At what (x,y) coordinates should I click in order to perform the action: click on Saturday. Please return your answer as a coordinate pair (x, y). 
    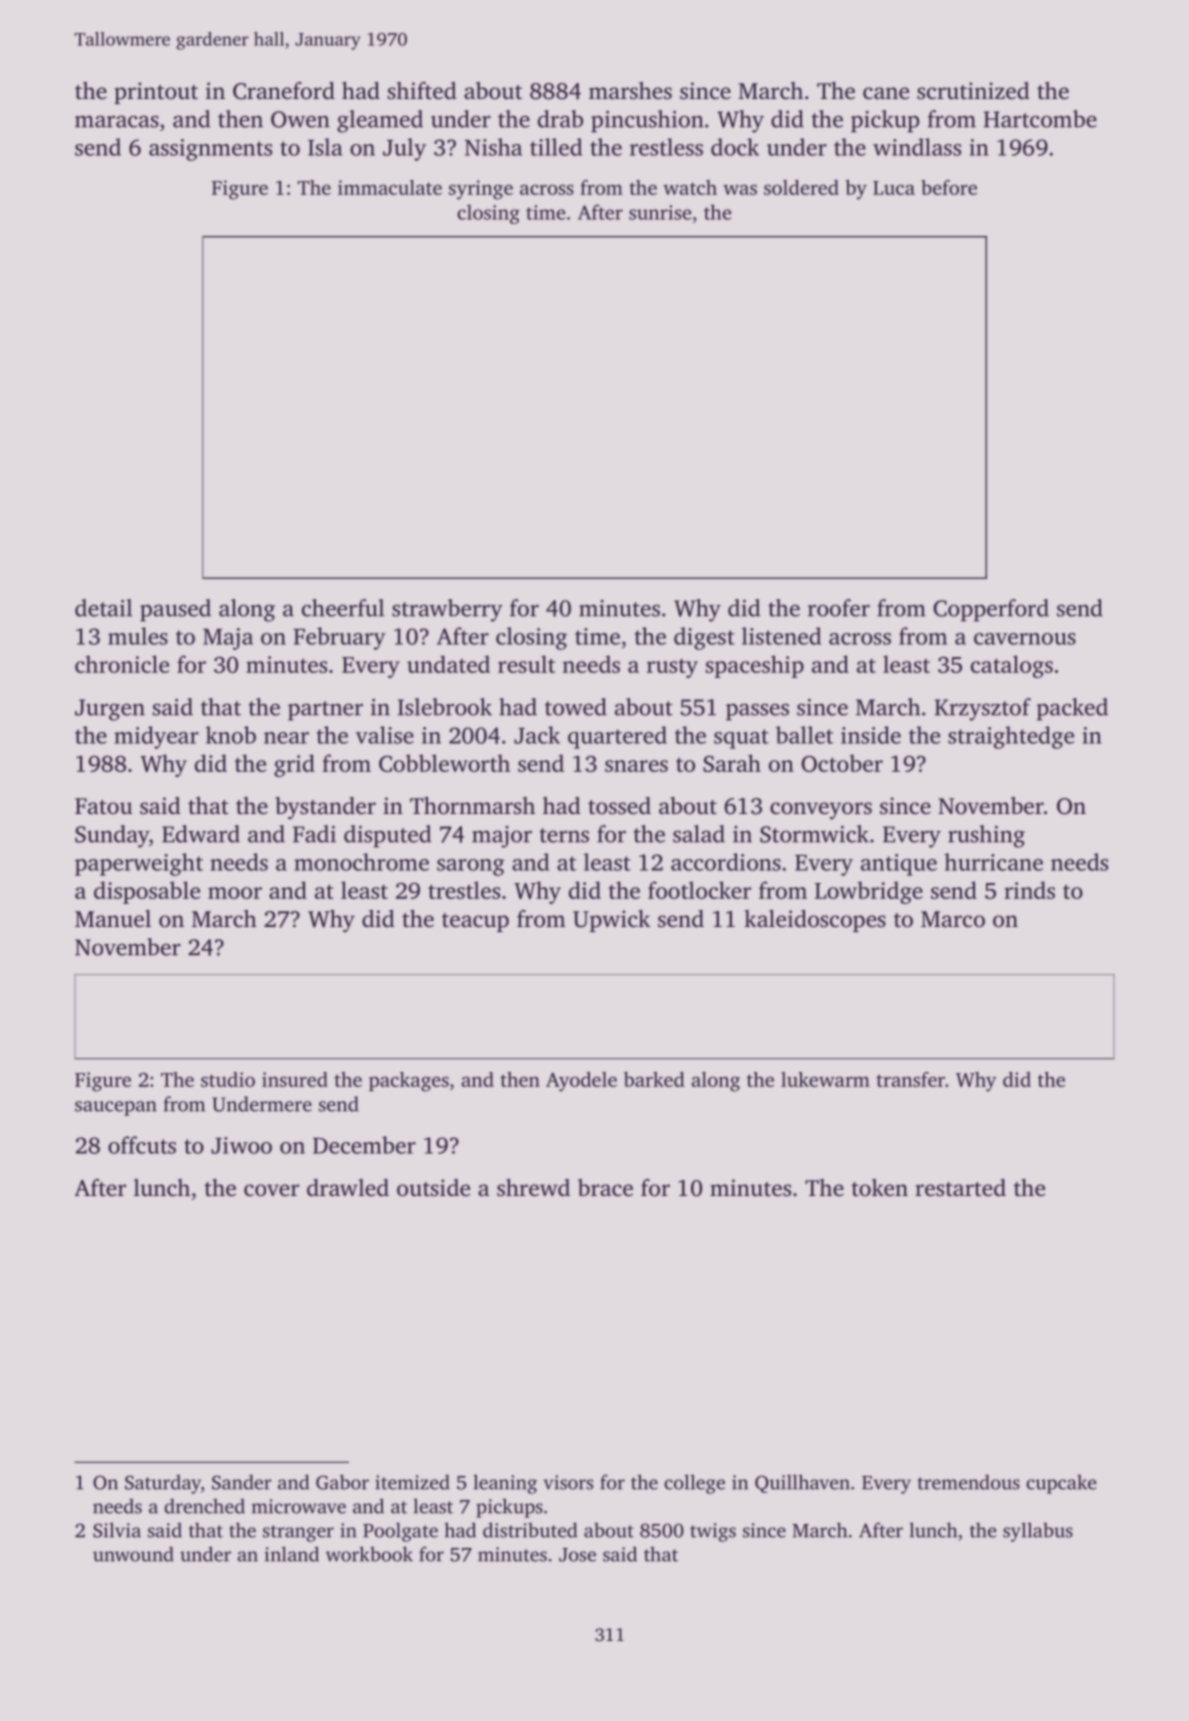
    Looking at the image, I should click on (163, 1484).
